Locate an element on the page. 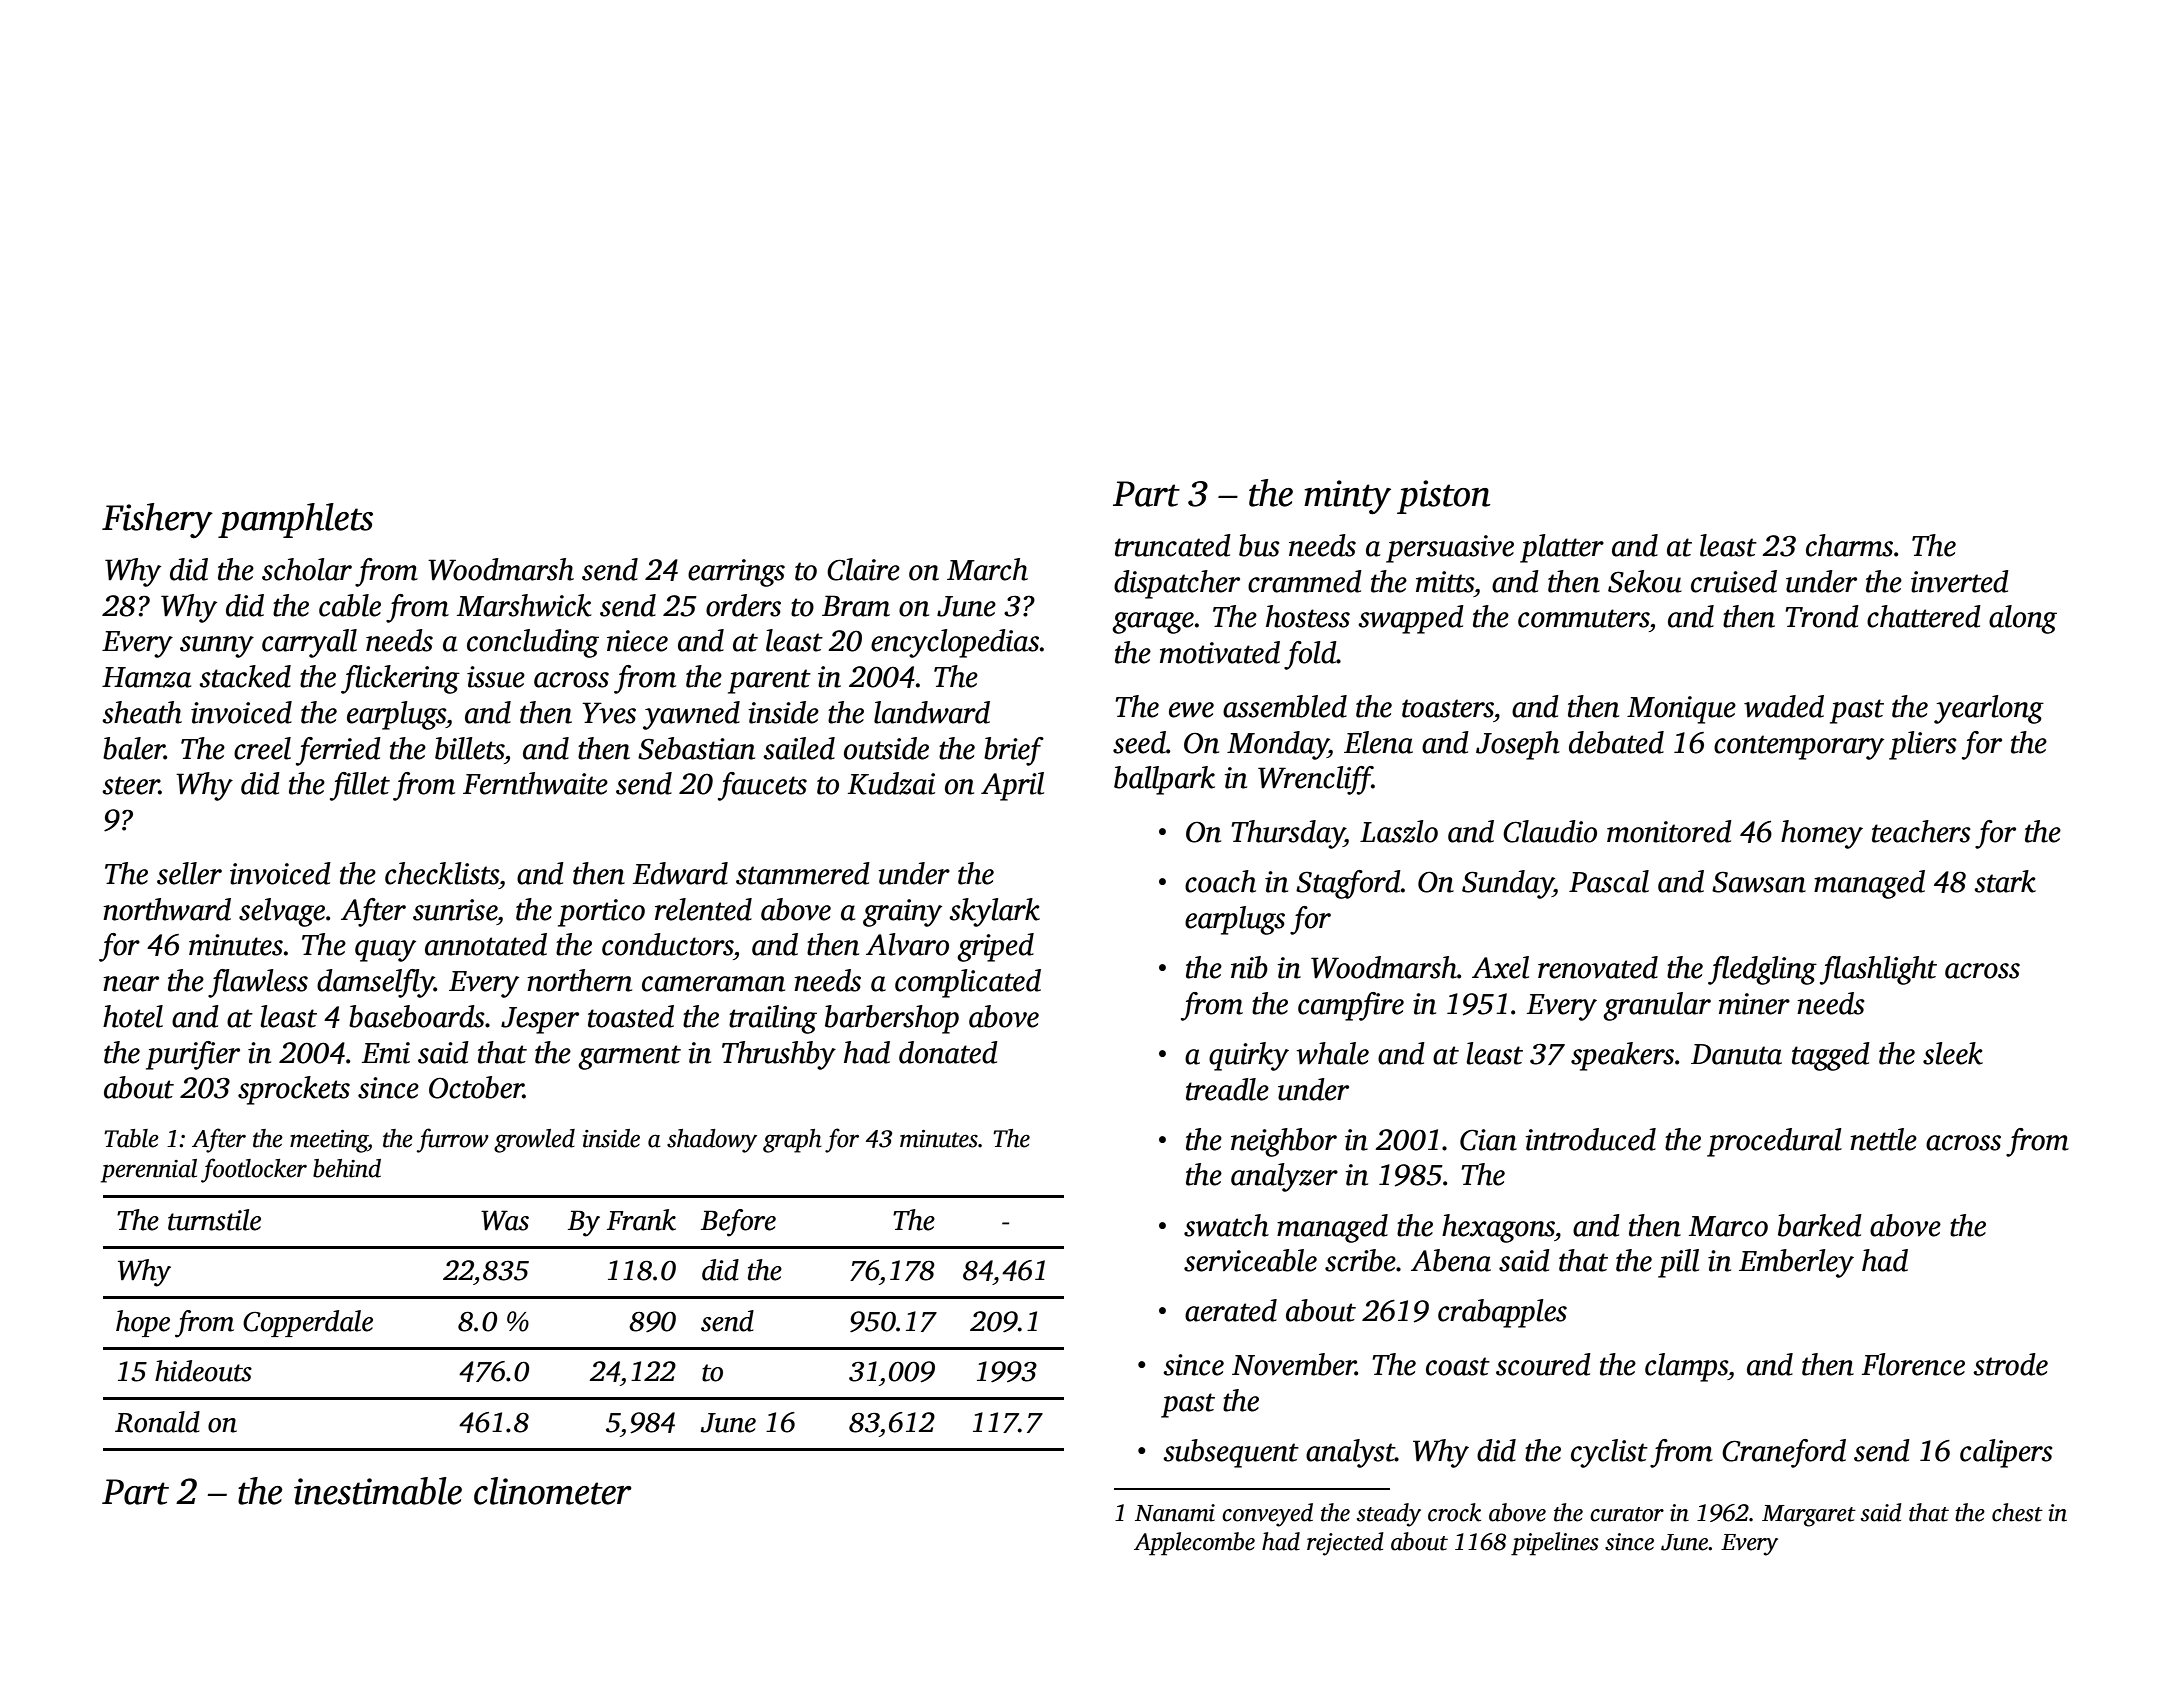 Image resolution: width=2178 pixels, height=1683 pixels. pamphlets is located at coordinates (295, 520).
